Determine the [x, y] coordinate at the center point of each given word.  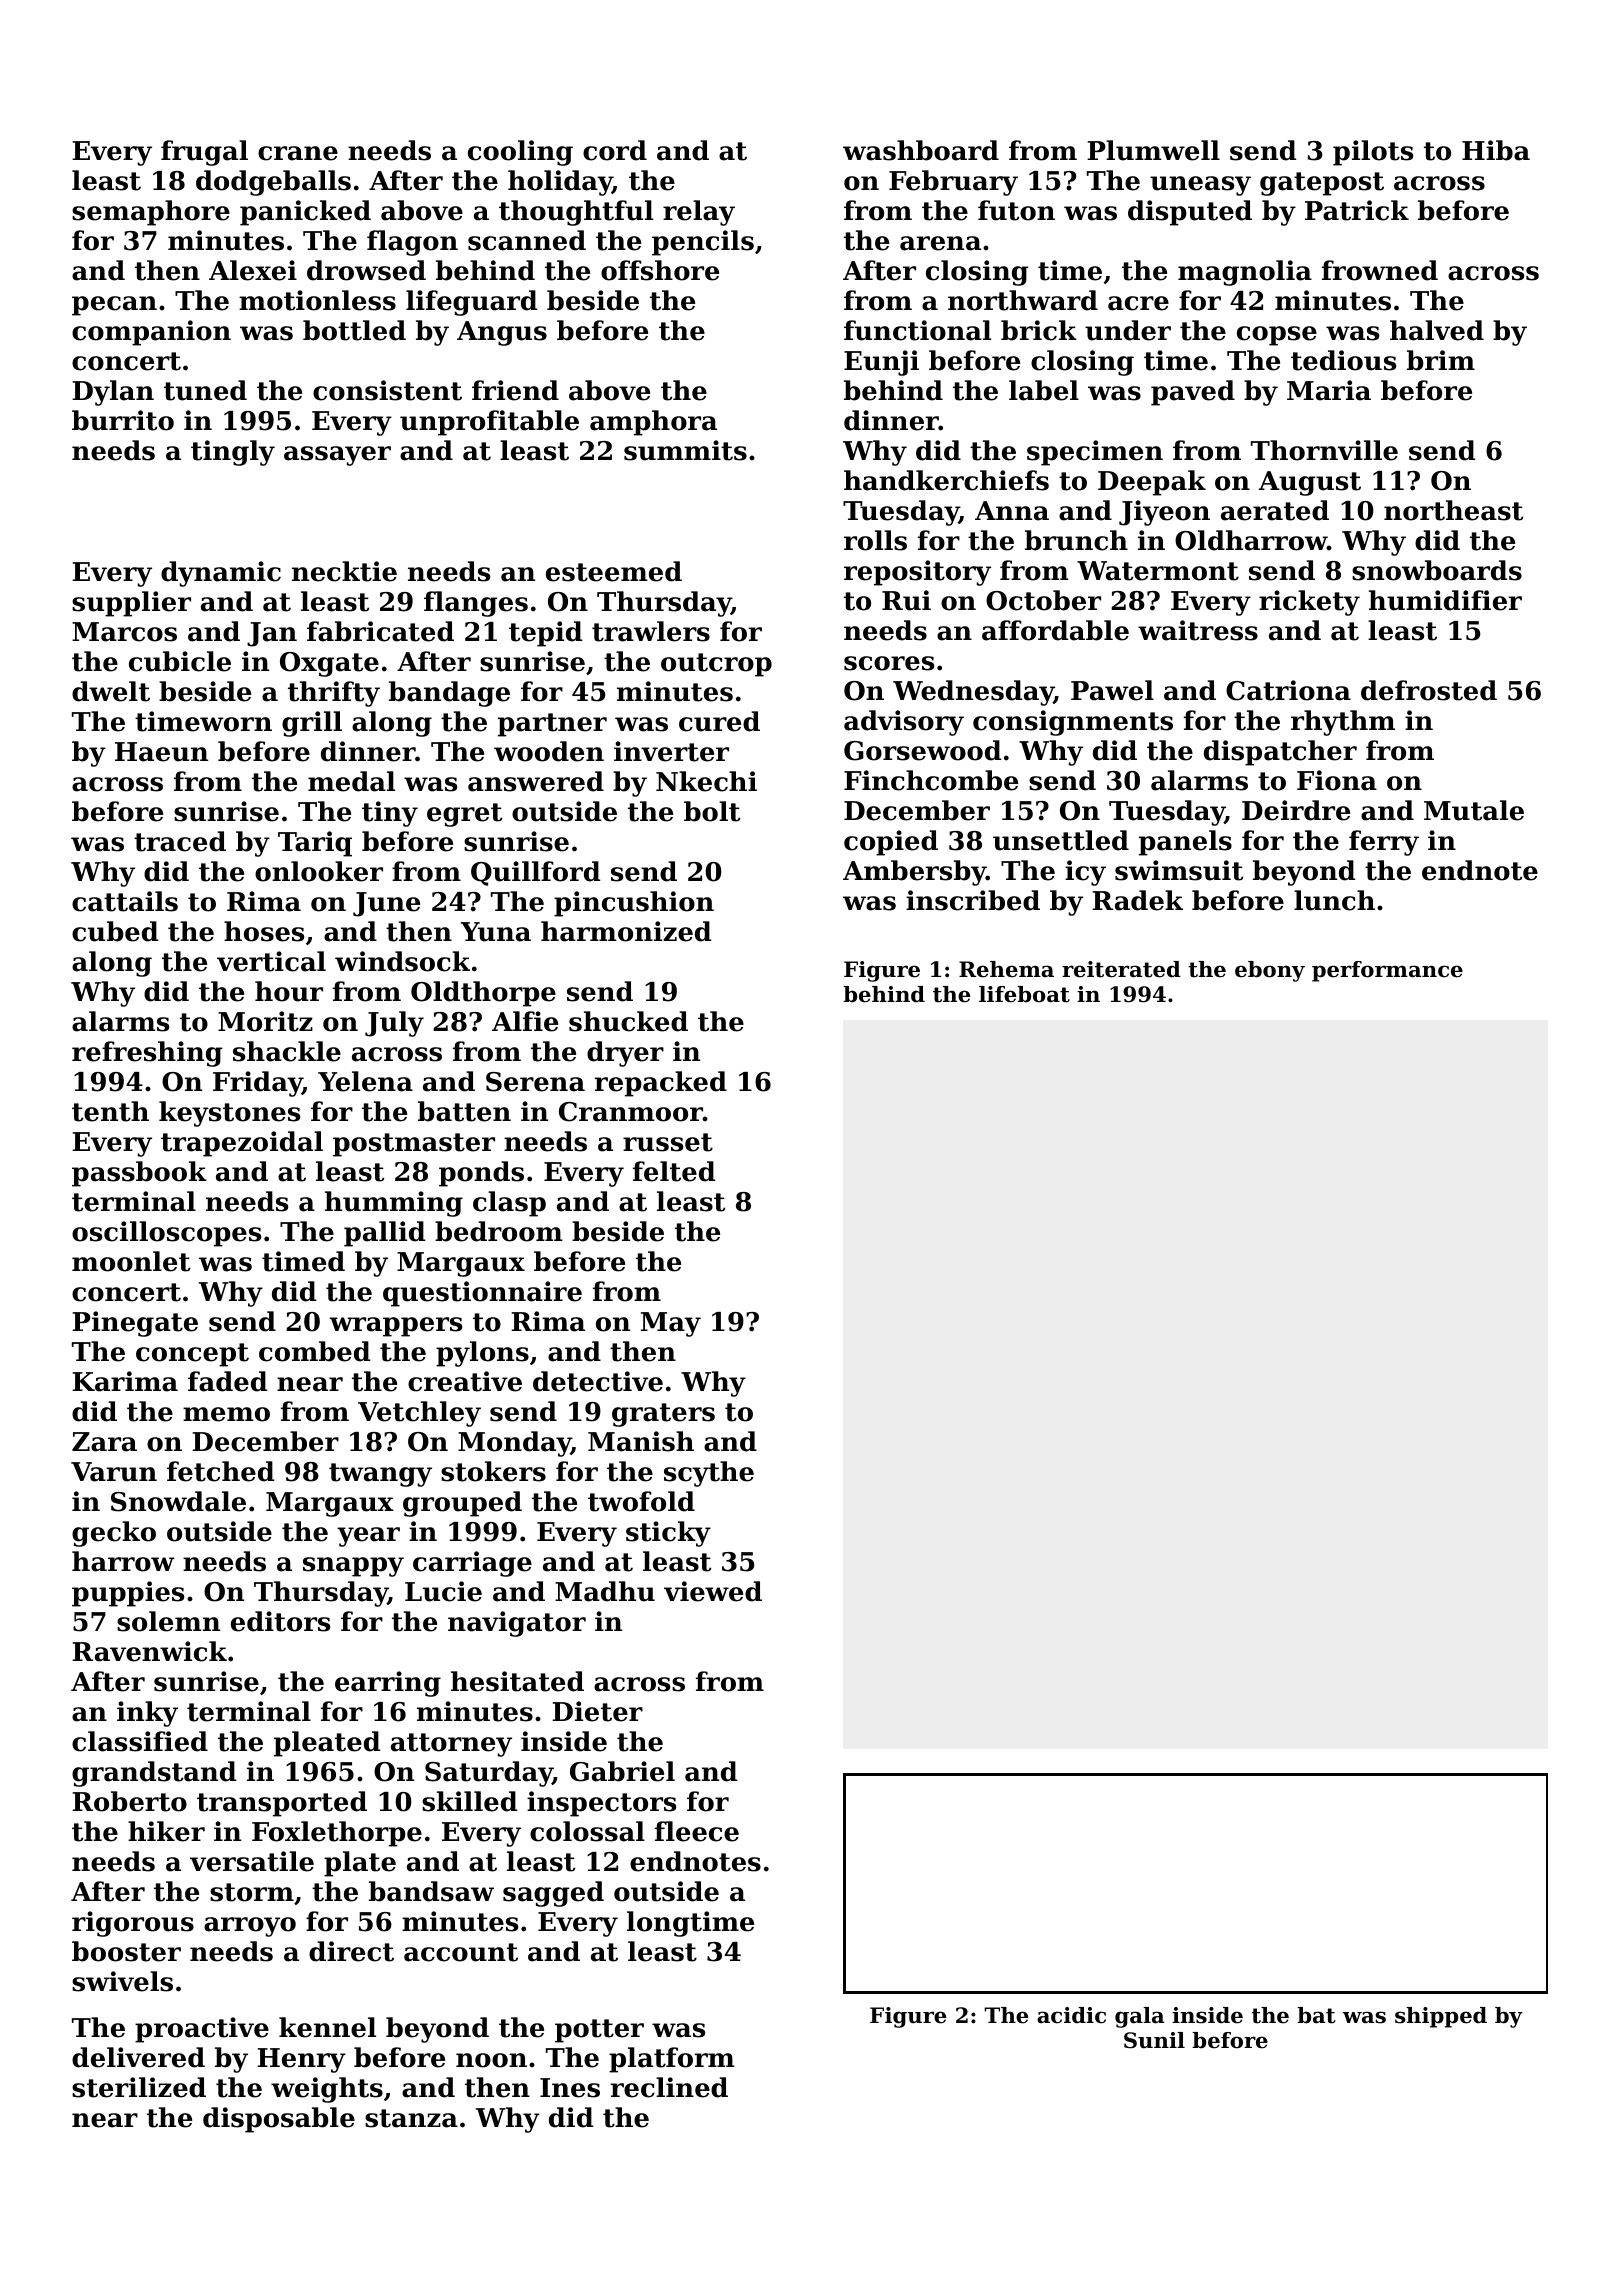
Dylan [113, 393]
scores [889, 663]
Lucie [443, 1591]
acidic [1071, 2015]
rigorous [133, 1924]
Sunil [1154, 2040]
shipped [1441, 2017]
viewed [713, 1591]
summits [685, 450]
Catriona [1288, 690]
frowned [1380, 270]
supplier [131, 604]
